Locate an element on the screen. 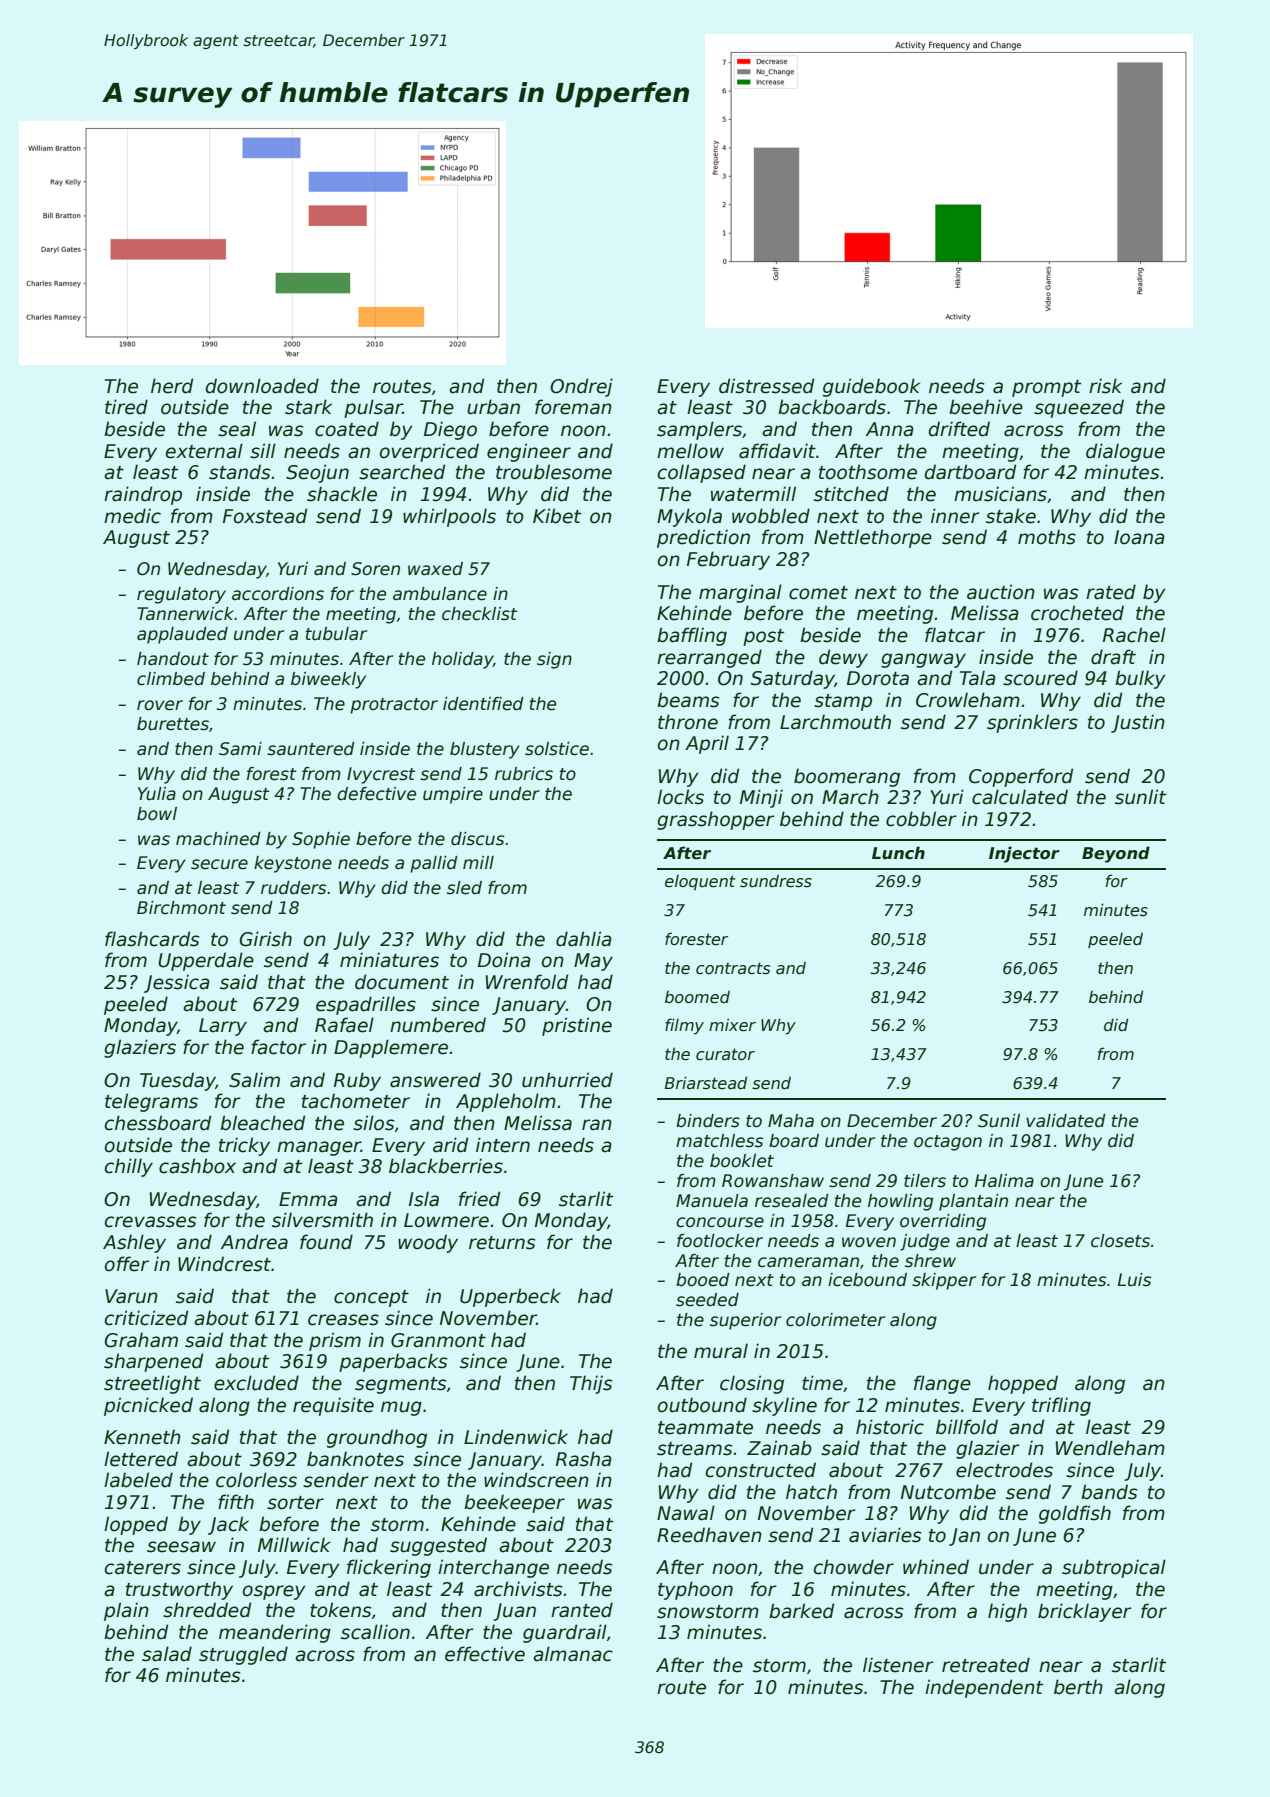 Image resolution: width=1270 pixels, height=1797 pixels. whirlpools is located at coordinates (449, 517).
